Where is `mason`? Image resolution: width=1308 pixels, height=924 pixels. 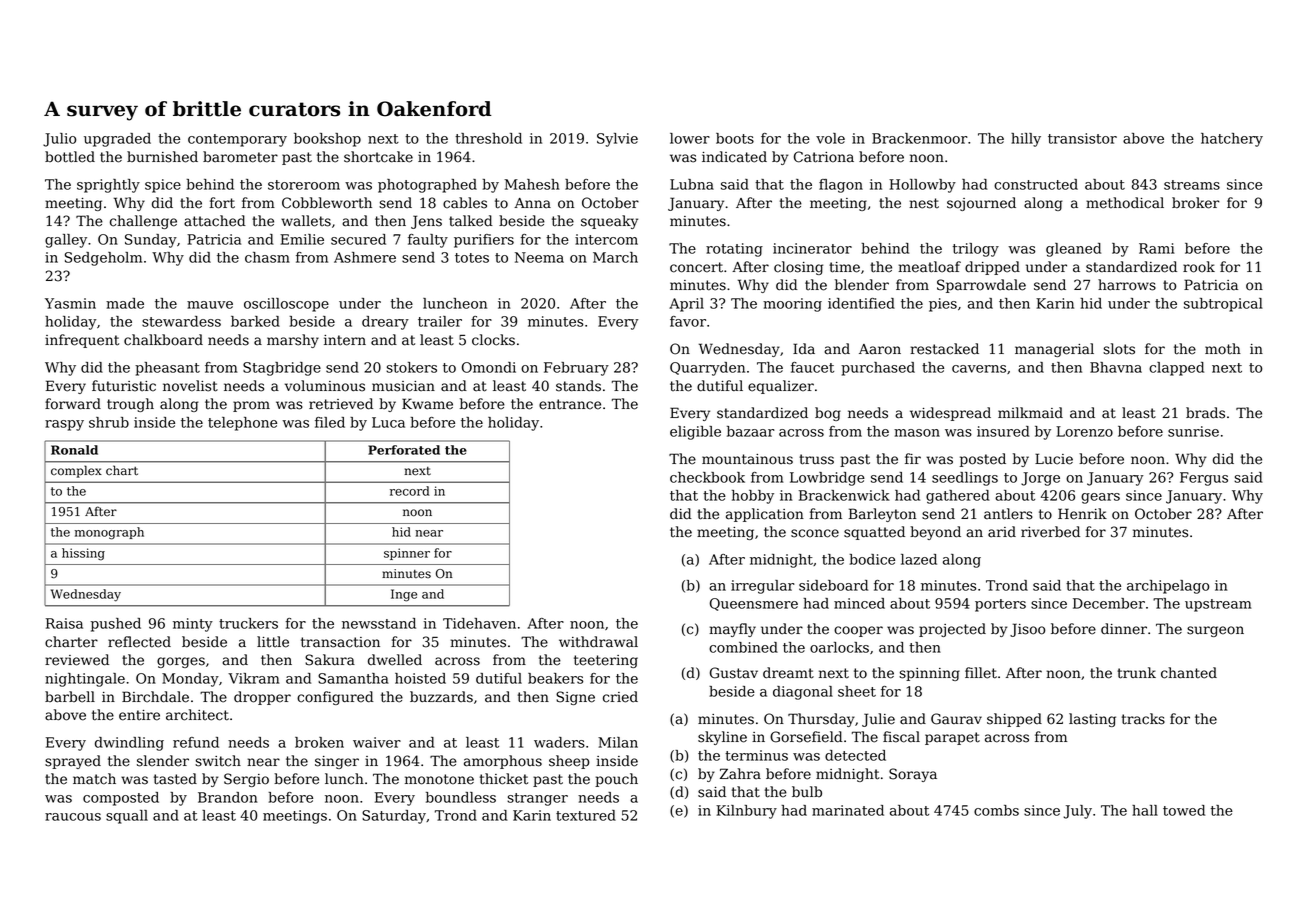 mason is located at coordinates (917, 433).
